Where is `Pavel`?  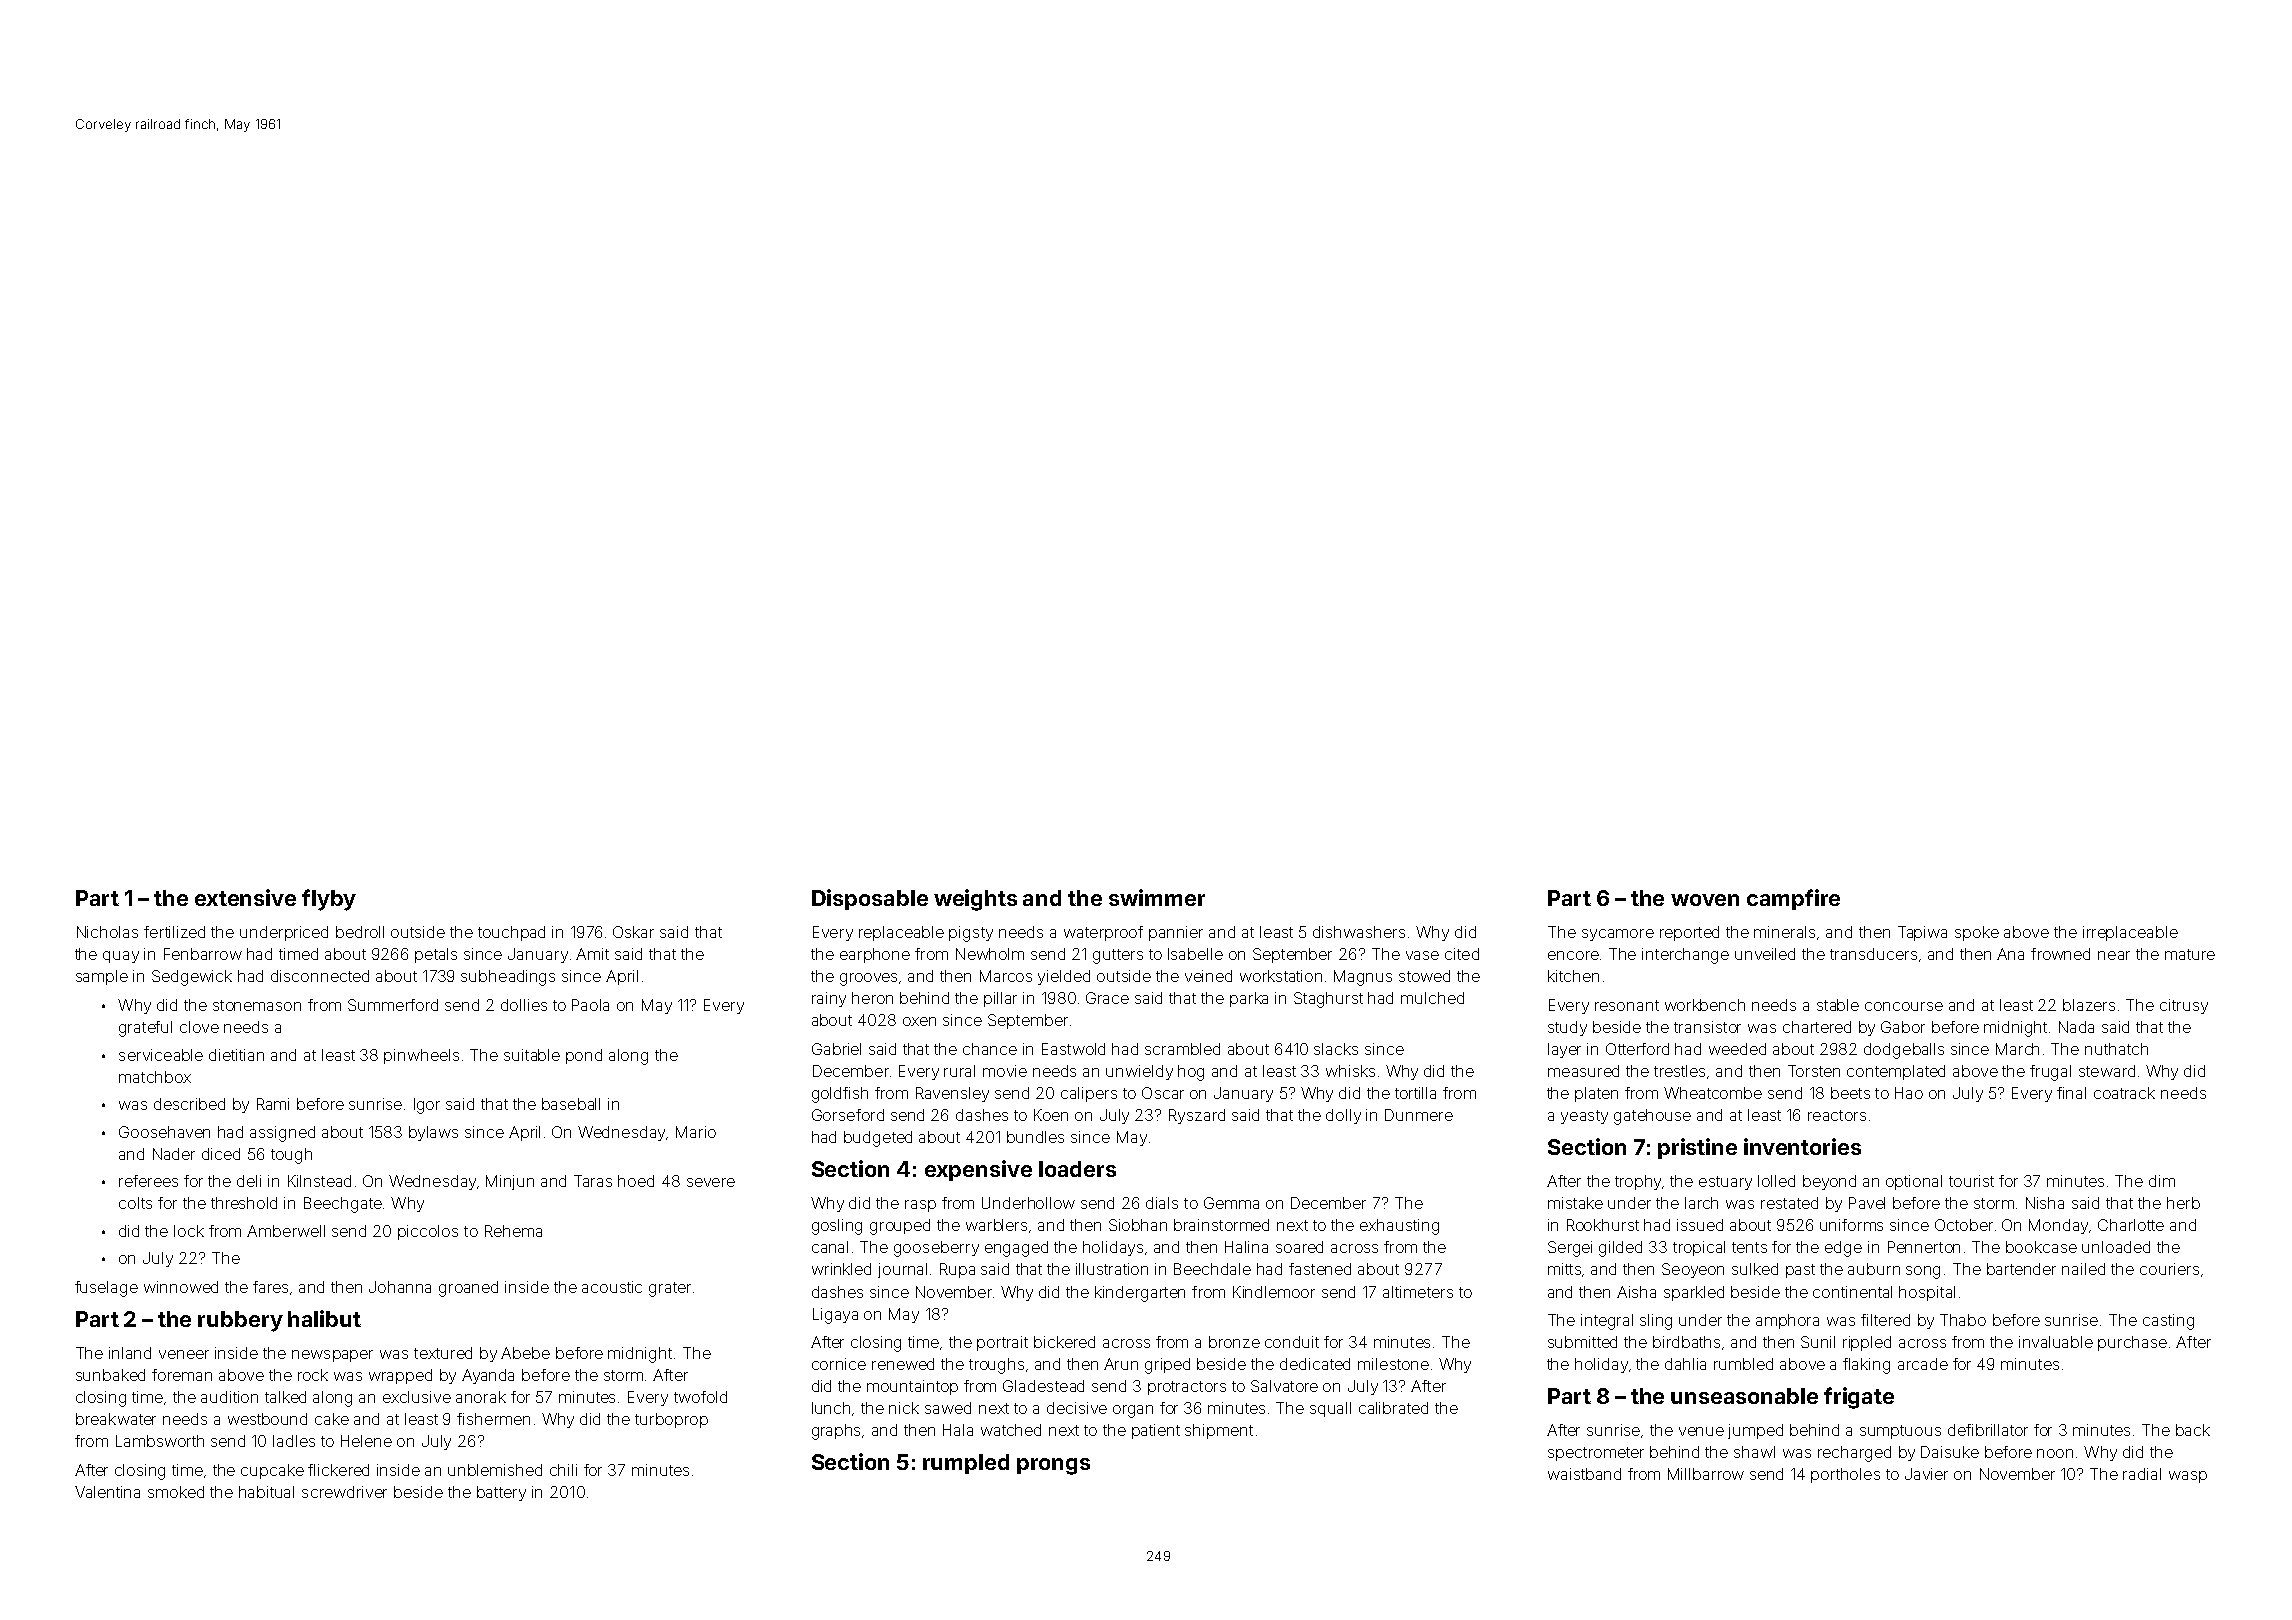
Pavel is located at coordinates (1867, 1203).
